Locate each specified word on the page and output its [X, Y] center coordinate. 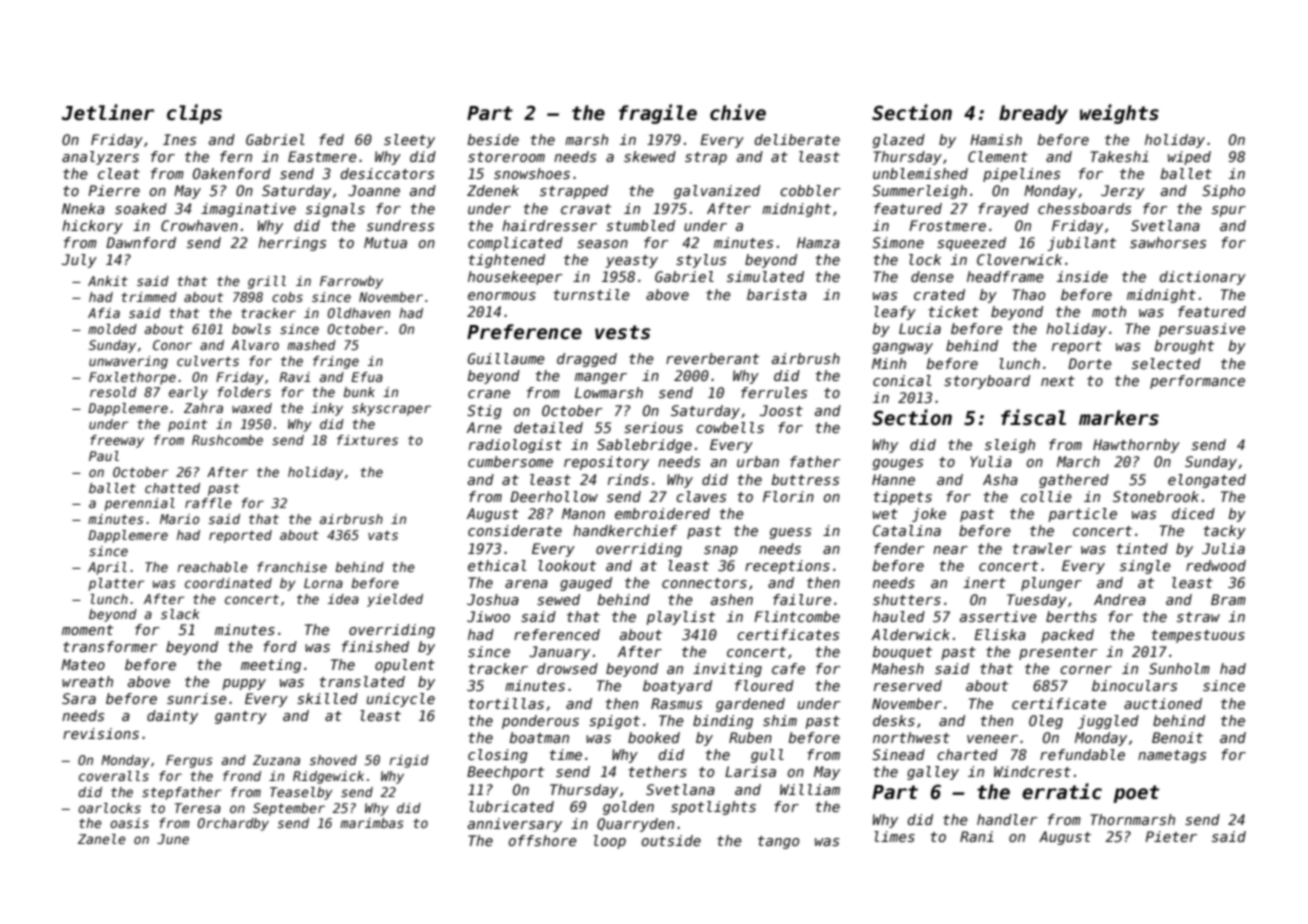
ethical [497, 565]
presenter [1058, 653]
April [107, 568]
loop [610, 842]
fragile [658, 114]
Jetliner [108, 112]
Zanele [102, 839]
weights [1119, 114]
